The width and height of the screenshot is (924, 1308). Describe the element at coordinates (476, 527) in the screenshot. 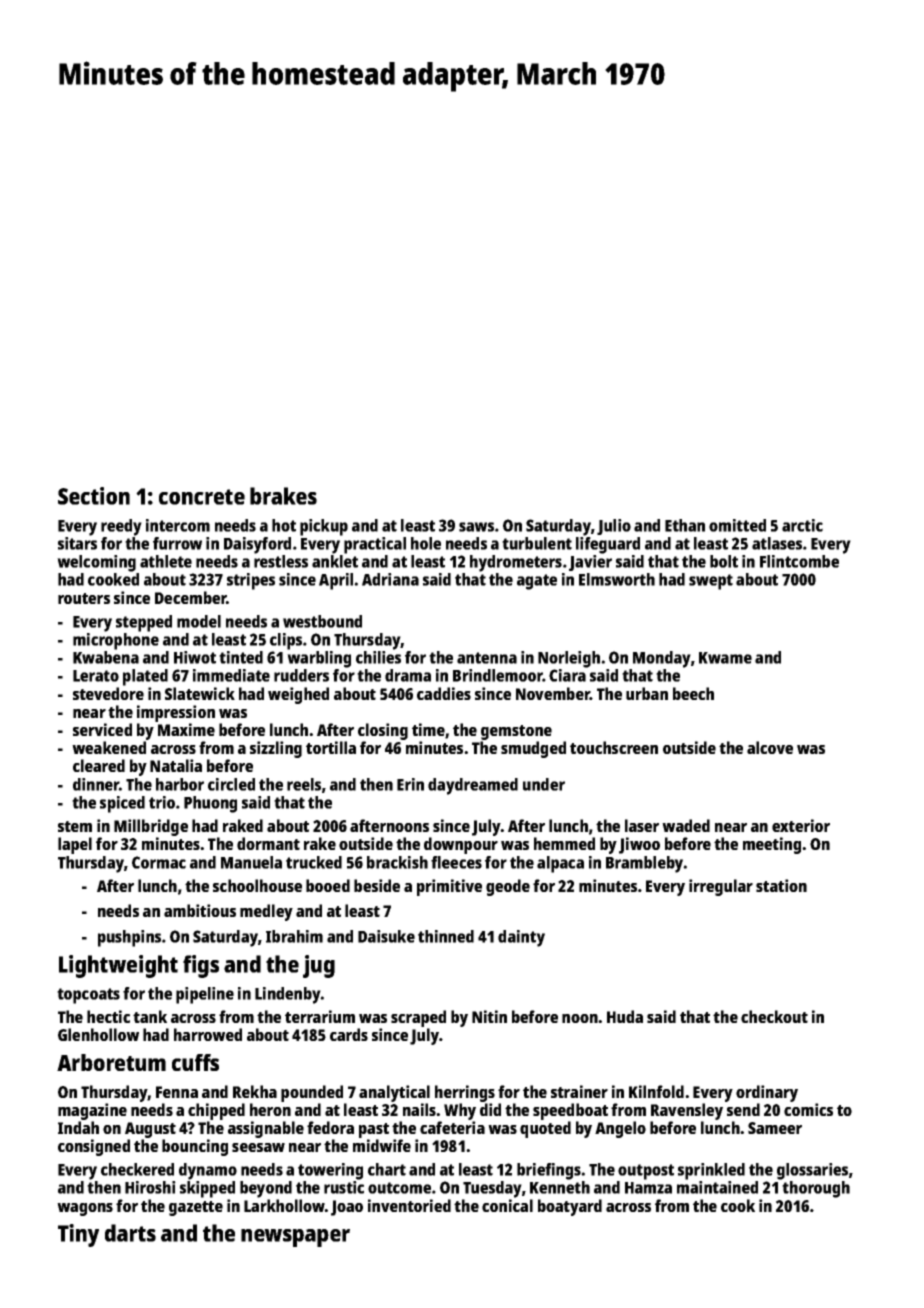

I see `saws` at that location.
